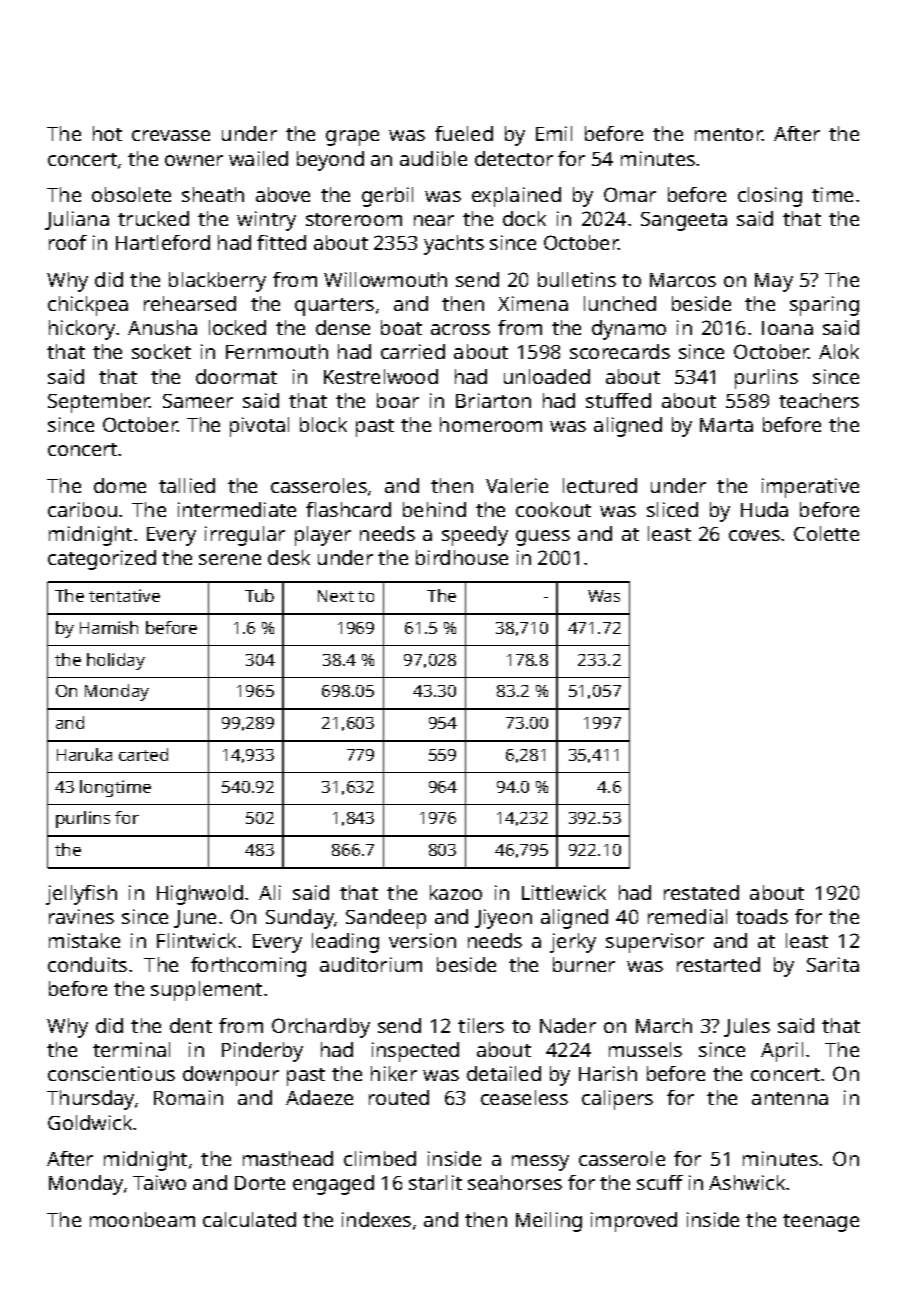  I want to click on Sameer, so click(198, 401).
